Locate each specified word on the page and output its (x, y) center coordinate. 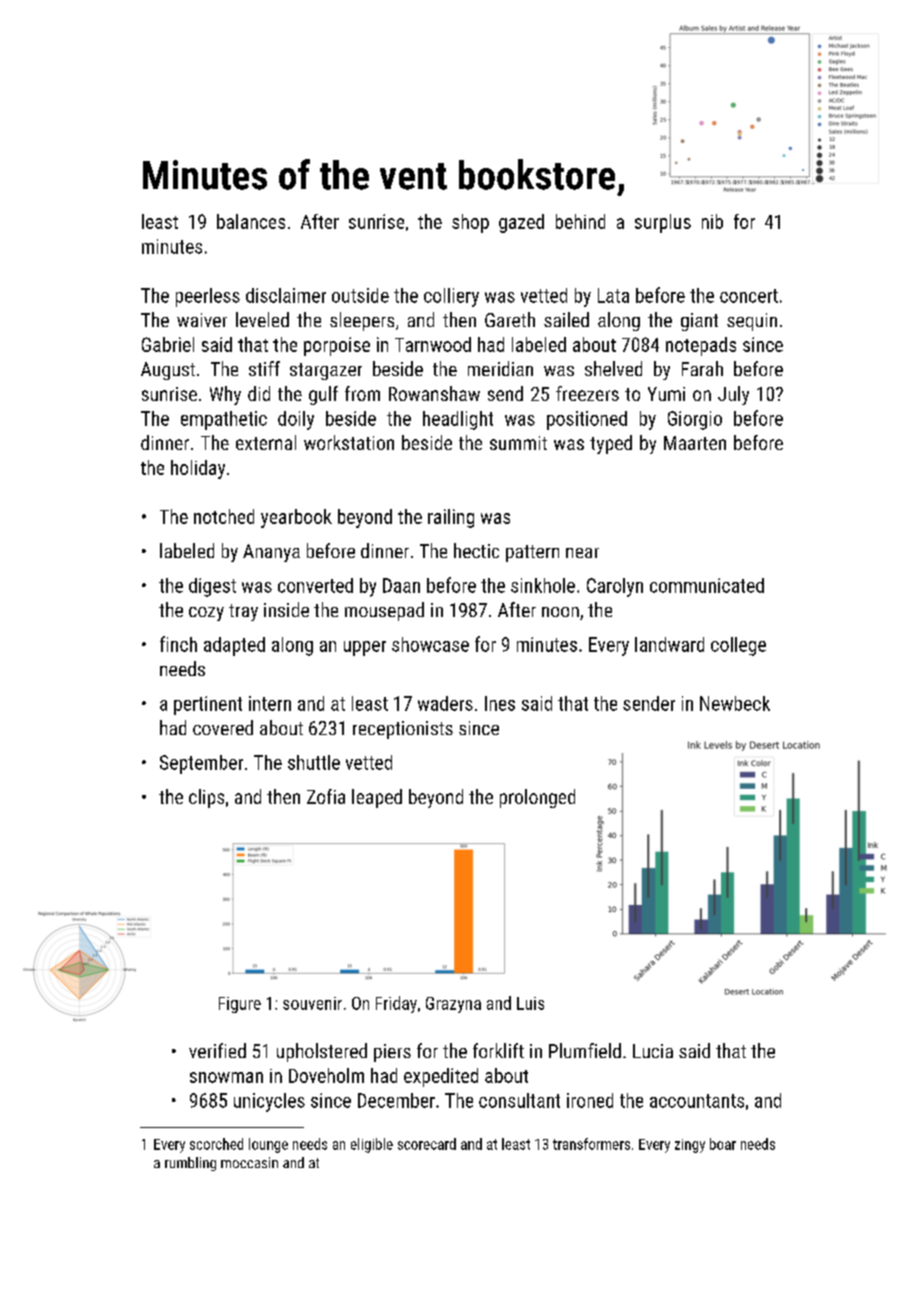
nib (712, 221)
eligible (372, 1145)
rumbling (190, 1164)
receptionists (403, 730)
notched (224, 516)
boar (723, 1144)
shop (470, 223)
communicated (707, 585)
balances (251, 221)
